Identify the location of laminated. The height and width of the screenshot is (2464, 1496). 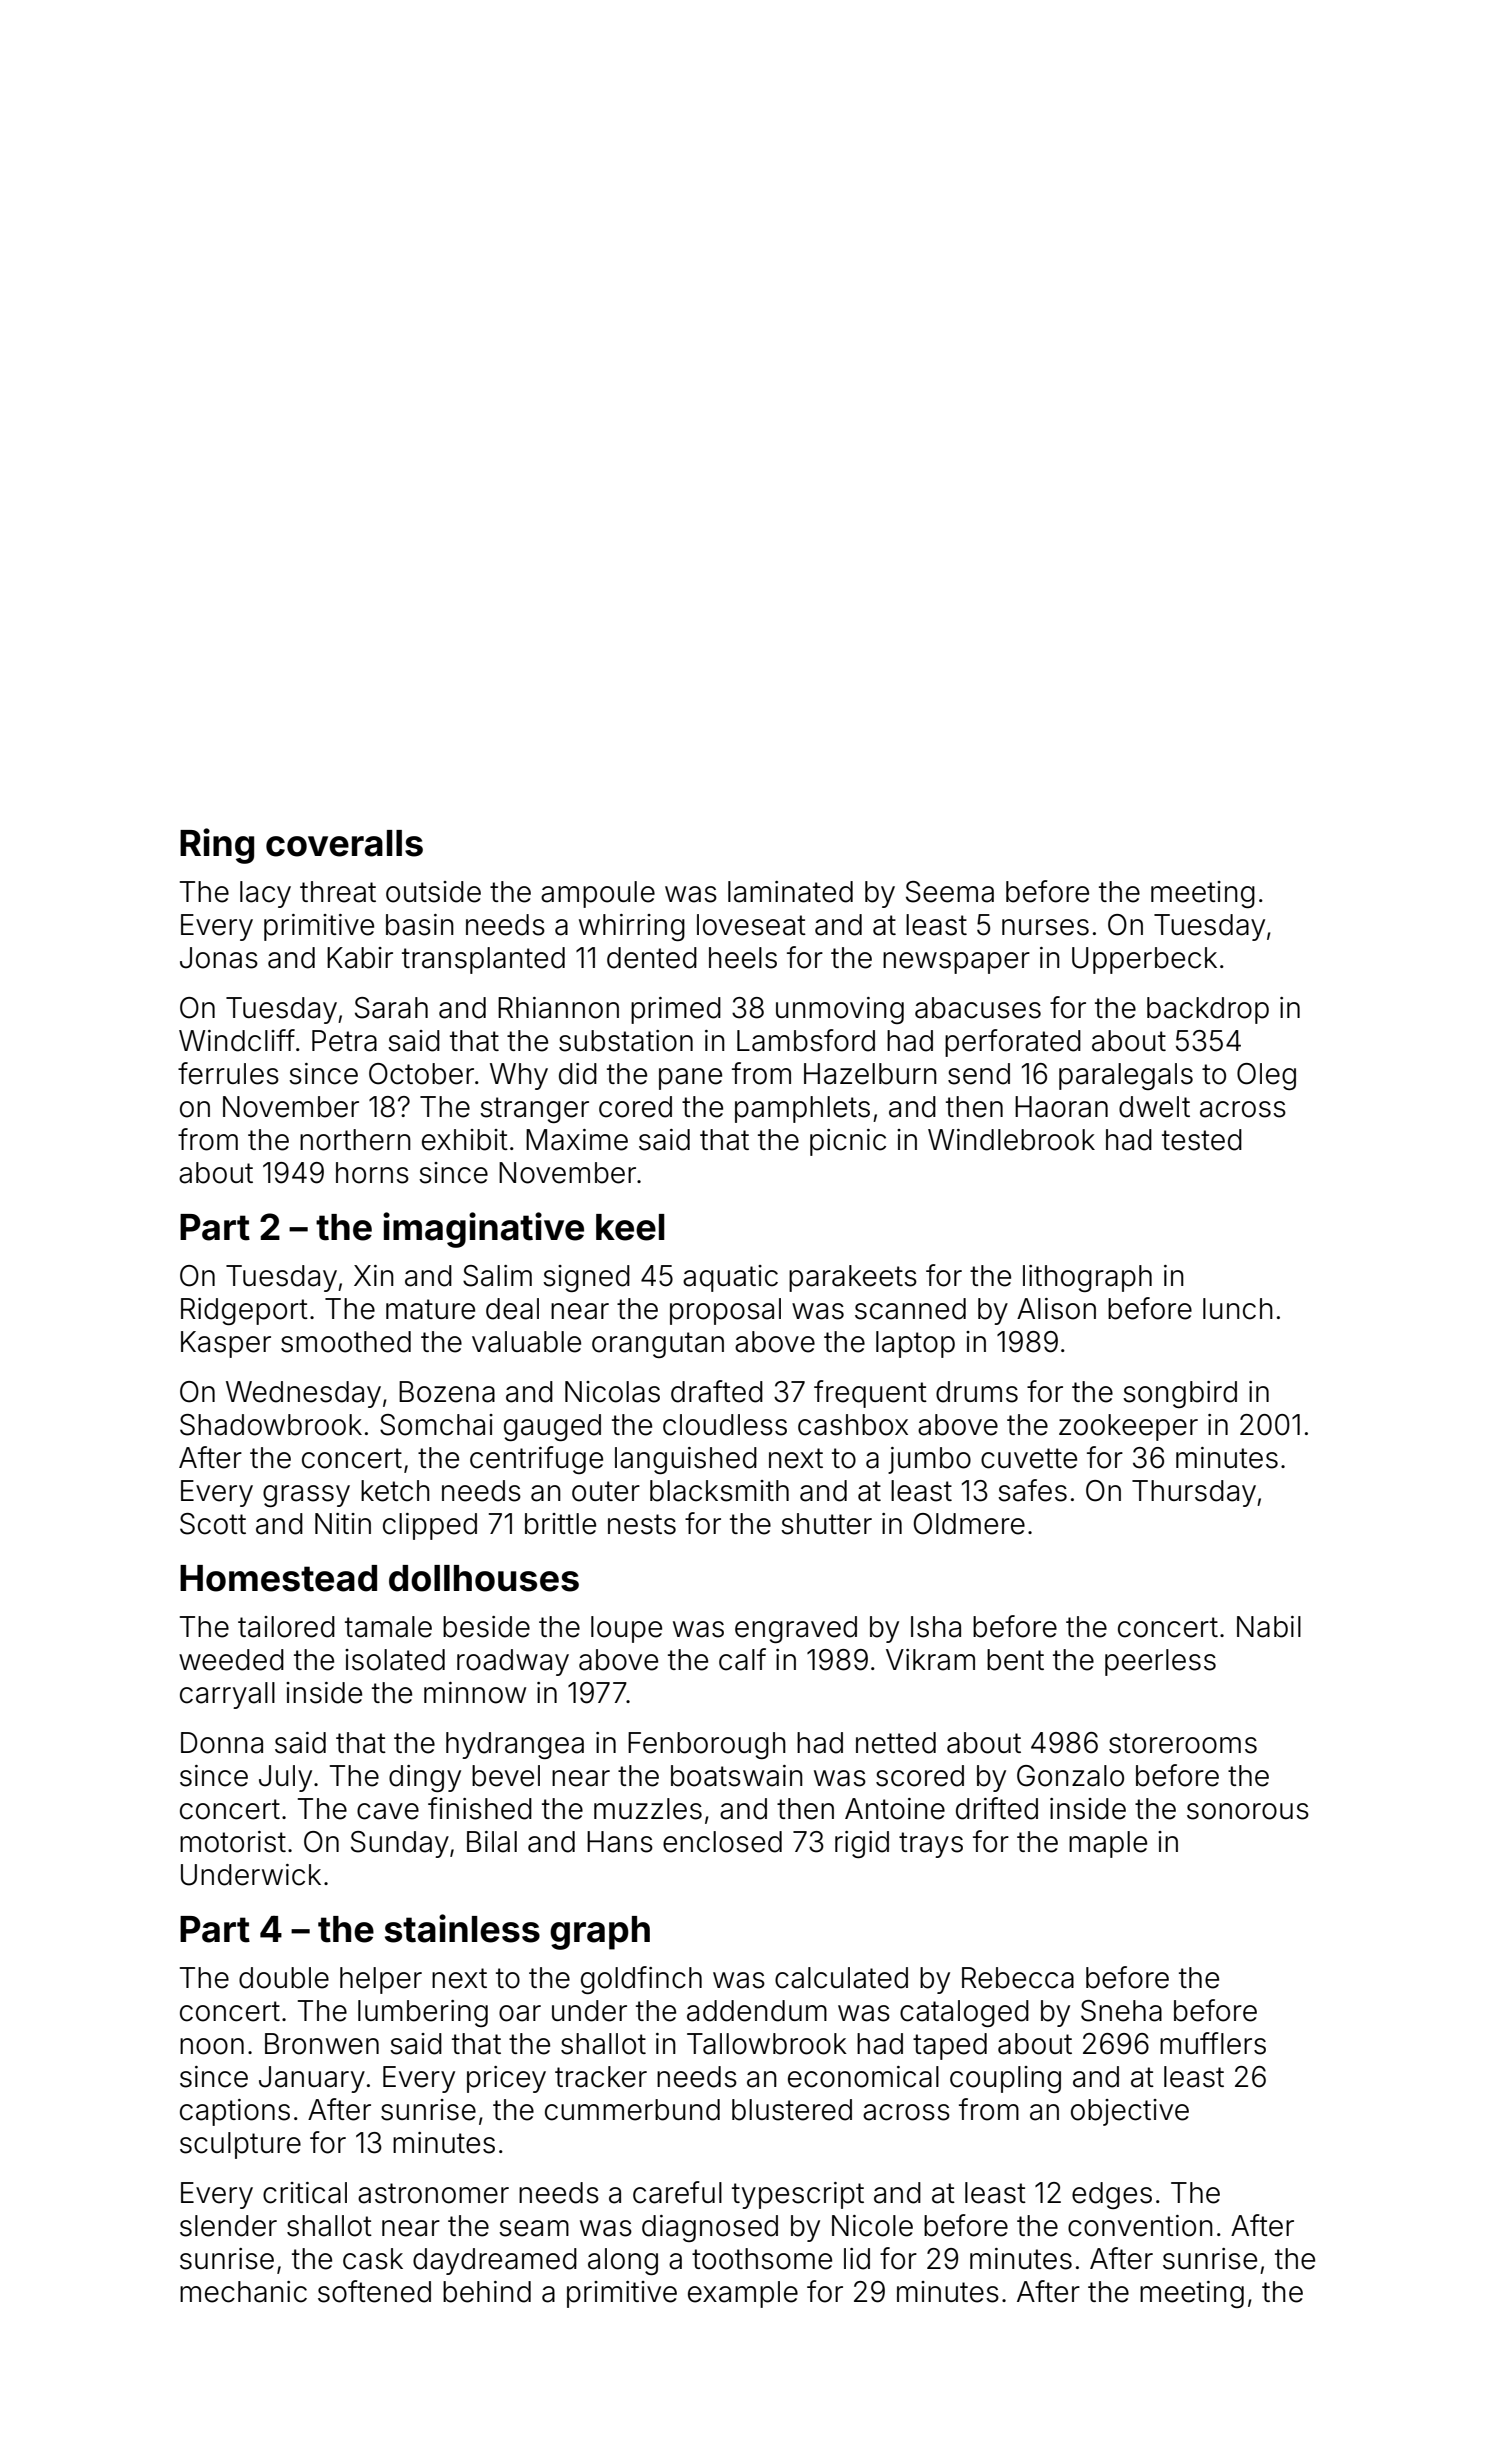
(790, 892).
